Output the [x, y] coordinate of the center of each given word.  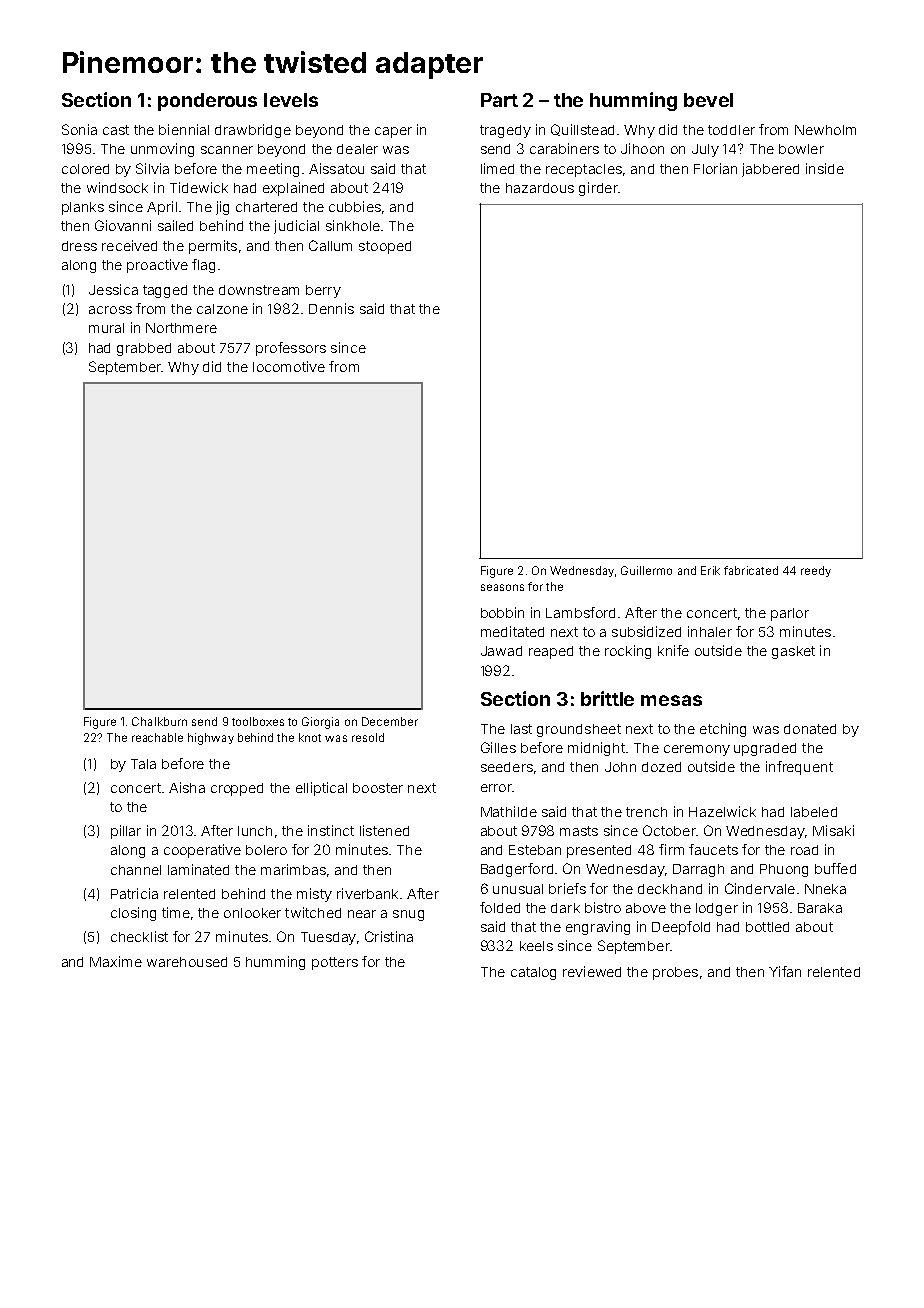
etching [723, 730]
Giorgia [320, 723]
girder [598, 189]
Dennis [331, 308]
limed [497, 168]
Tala [143, 764]
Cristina [389, 936]
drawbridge [253, 131]
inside [825, 168]
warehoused [187, 962]
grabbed [144, 349]
